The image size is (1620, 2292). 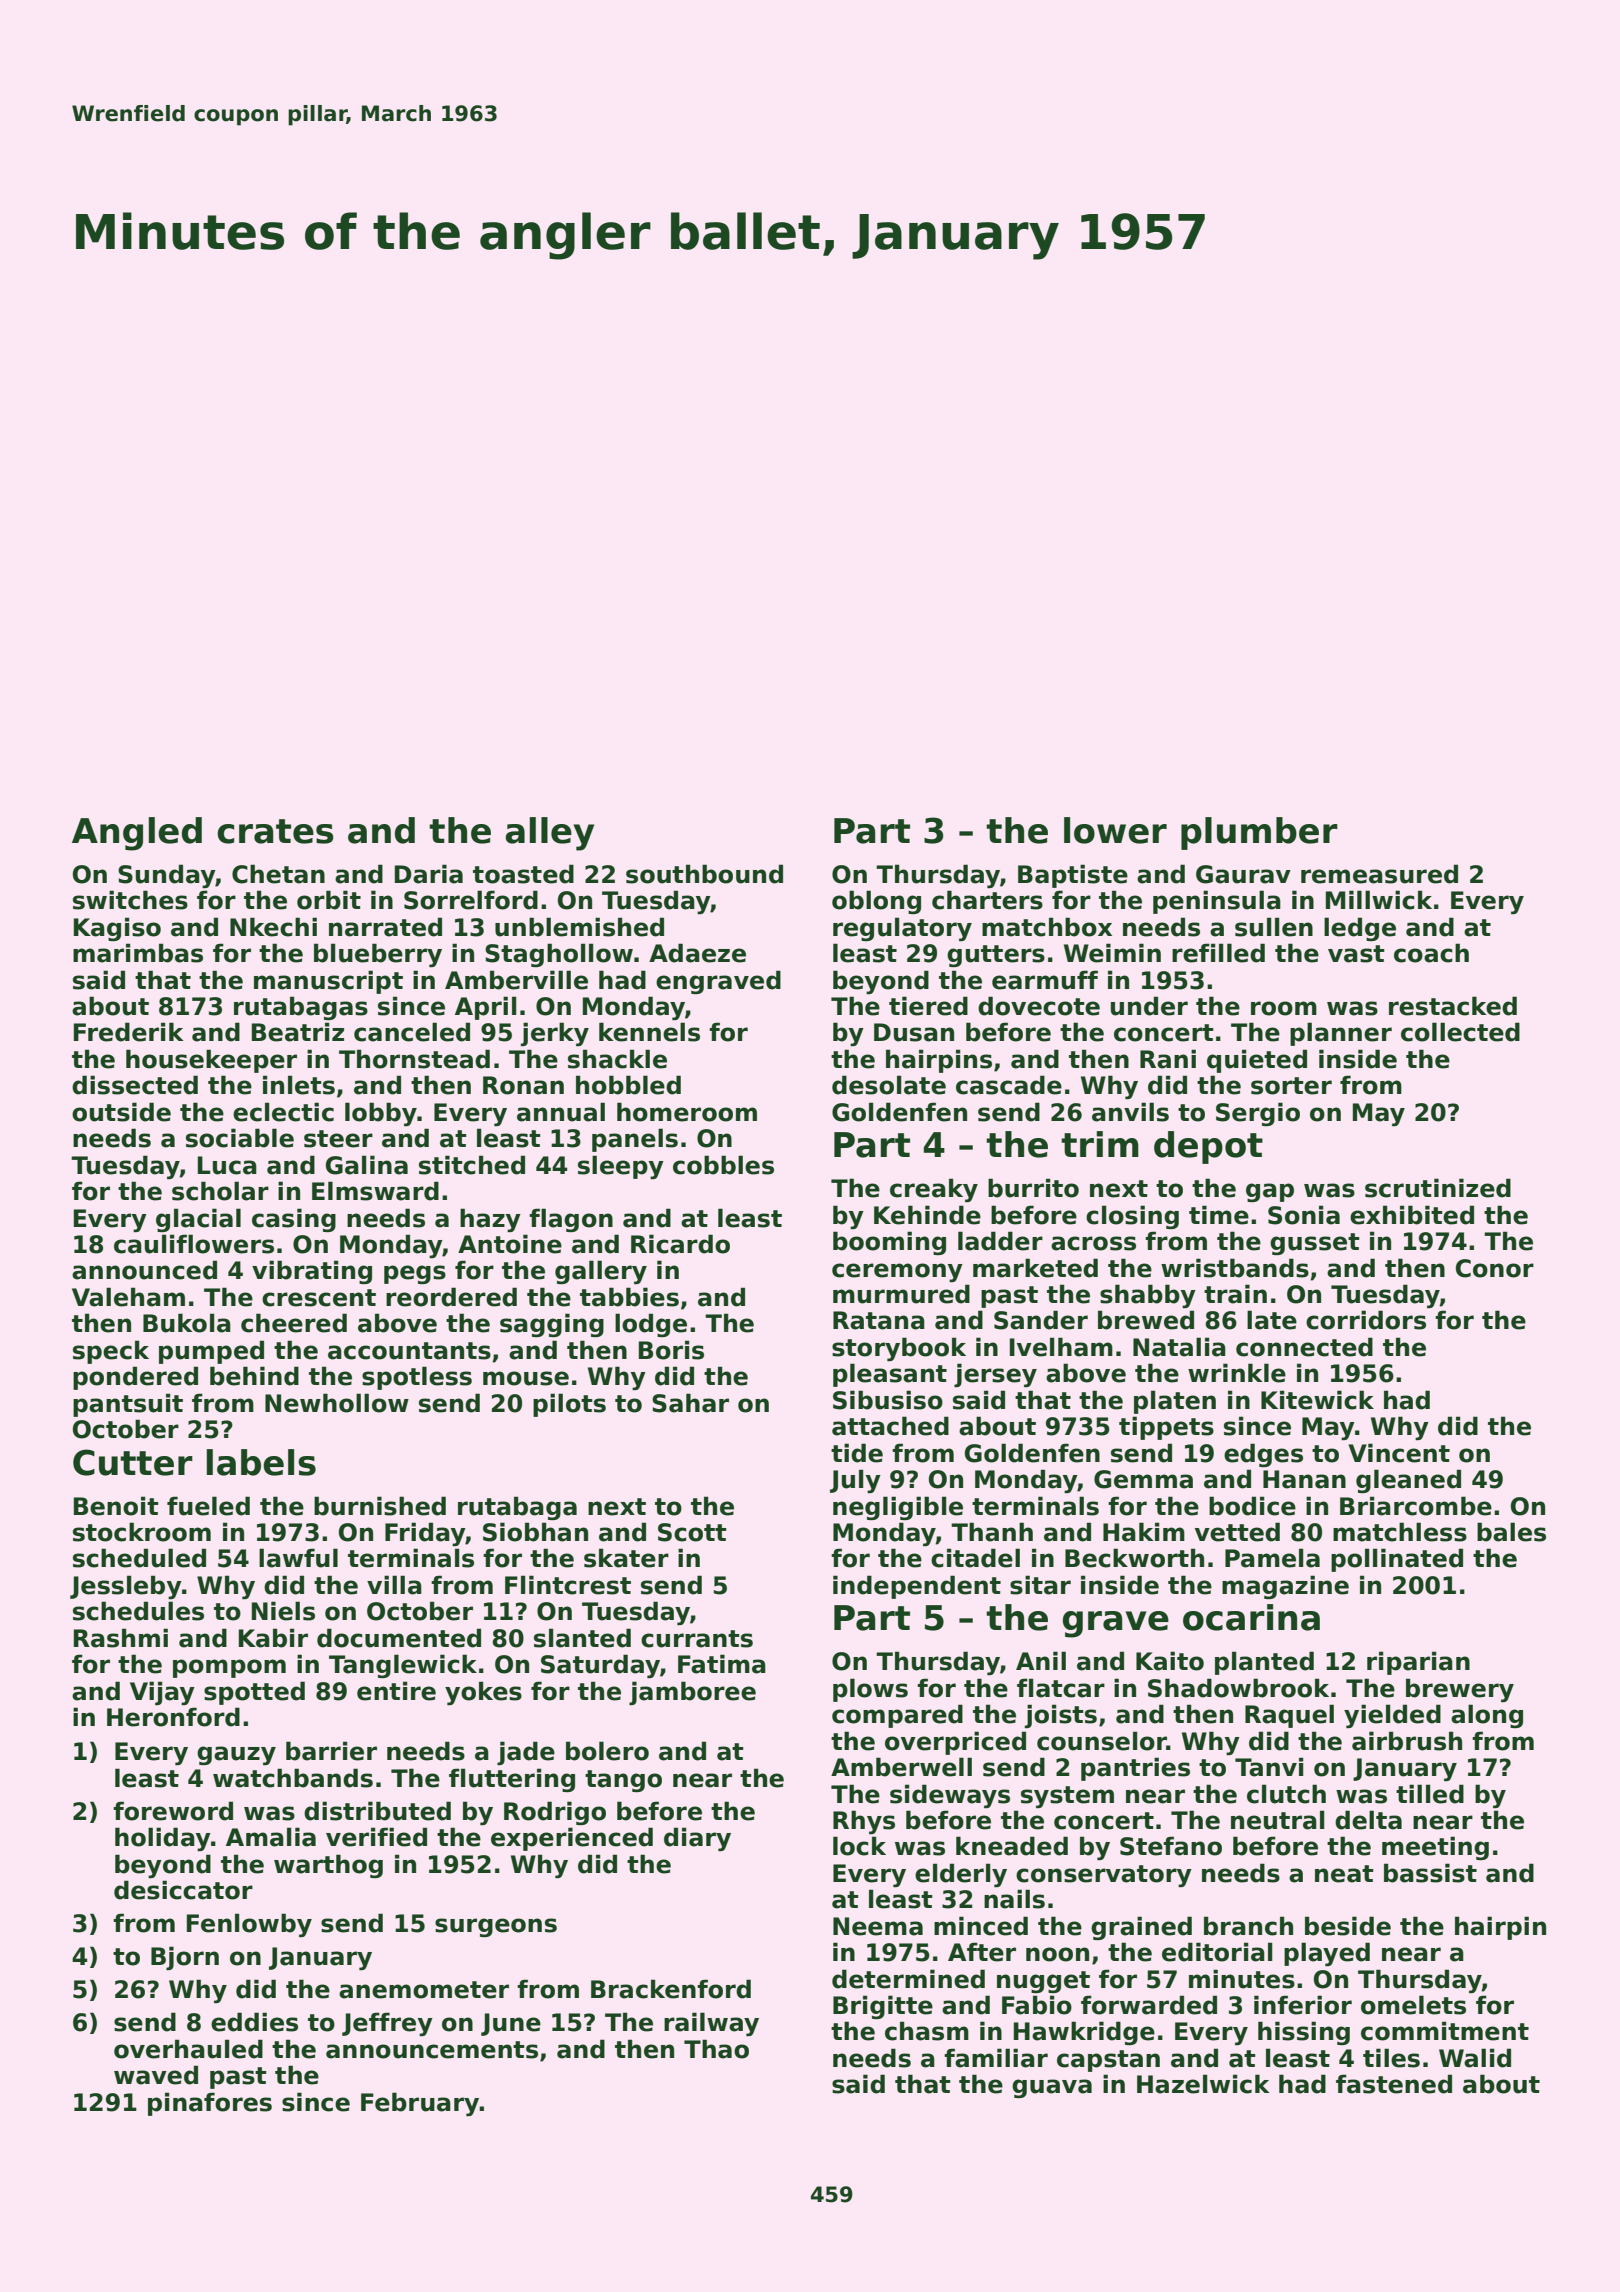 What do you see at coordinates (378, 955) in the page?
I see `blueberry` at bounding box center [378, 955].
